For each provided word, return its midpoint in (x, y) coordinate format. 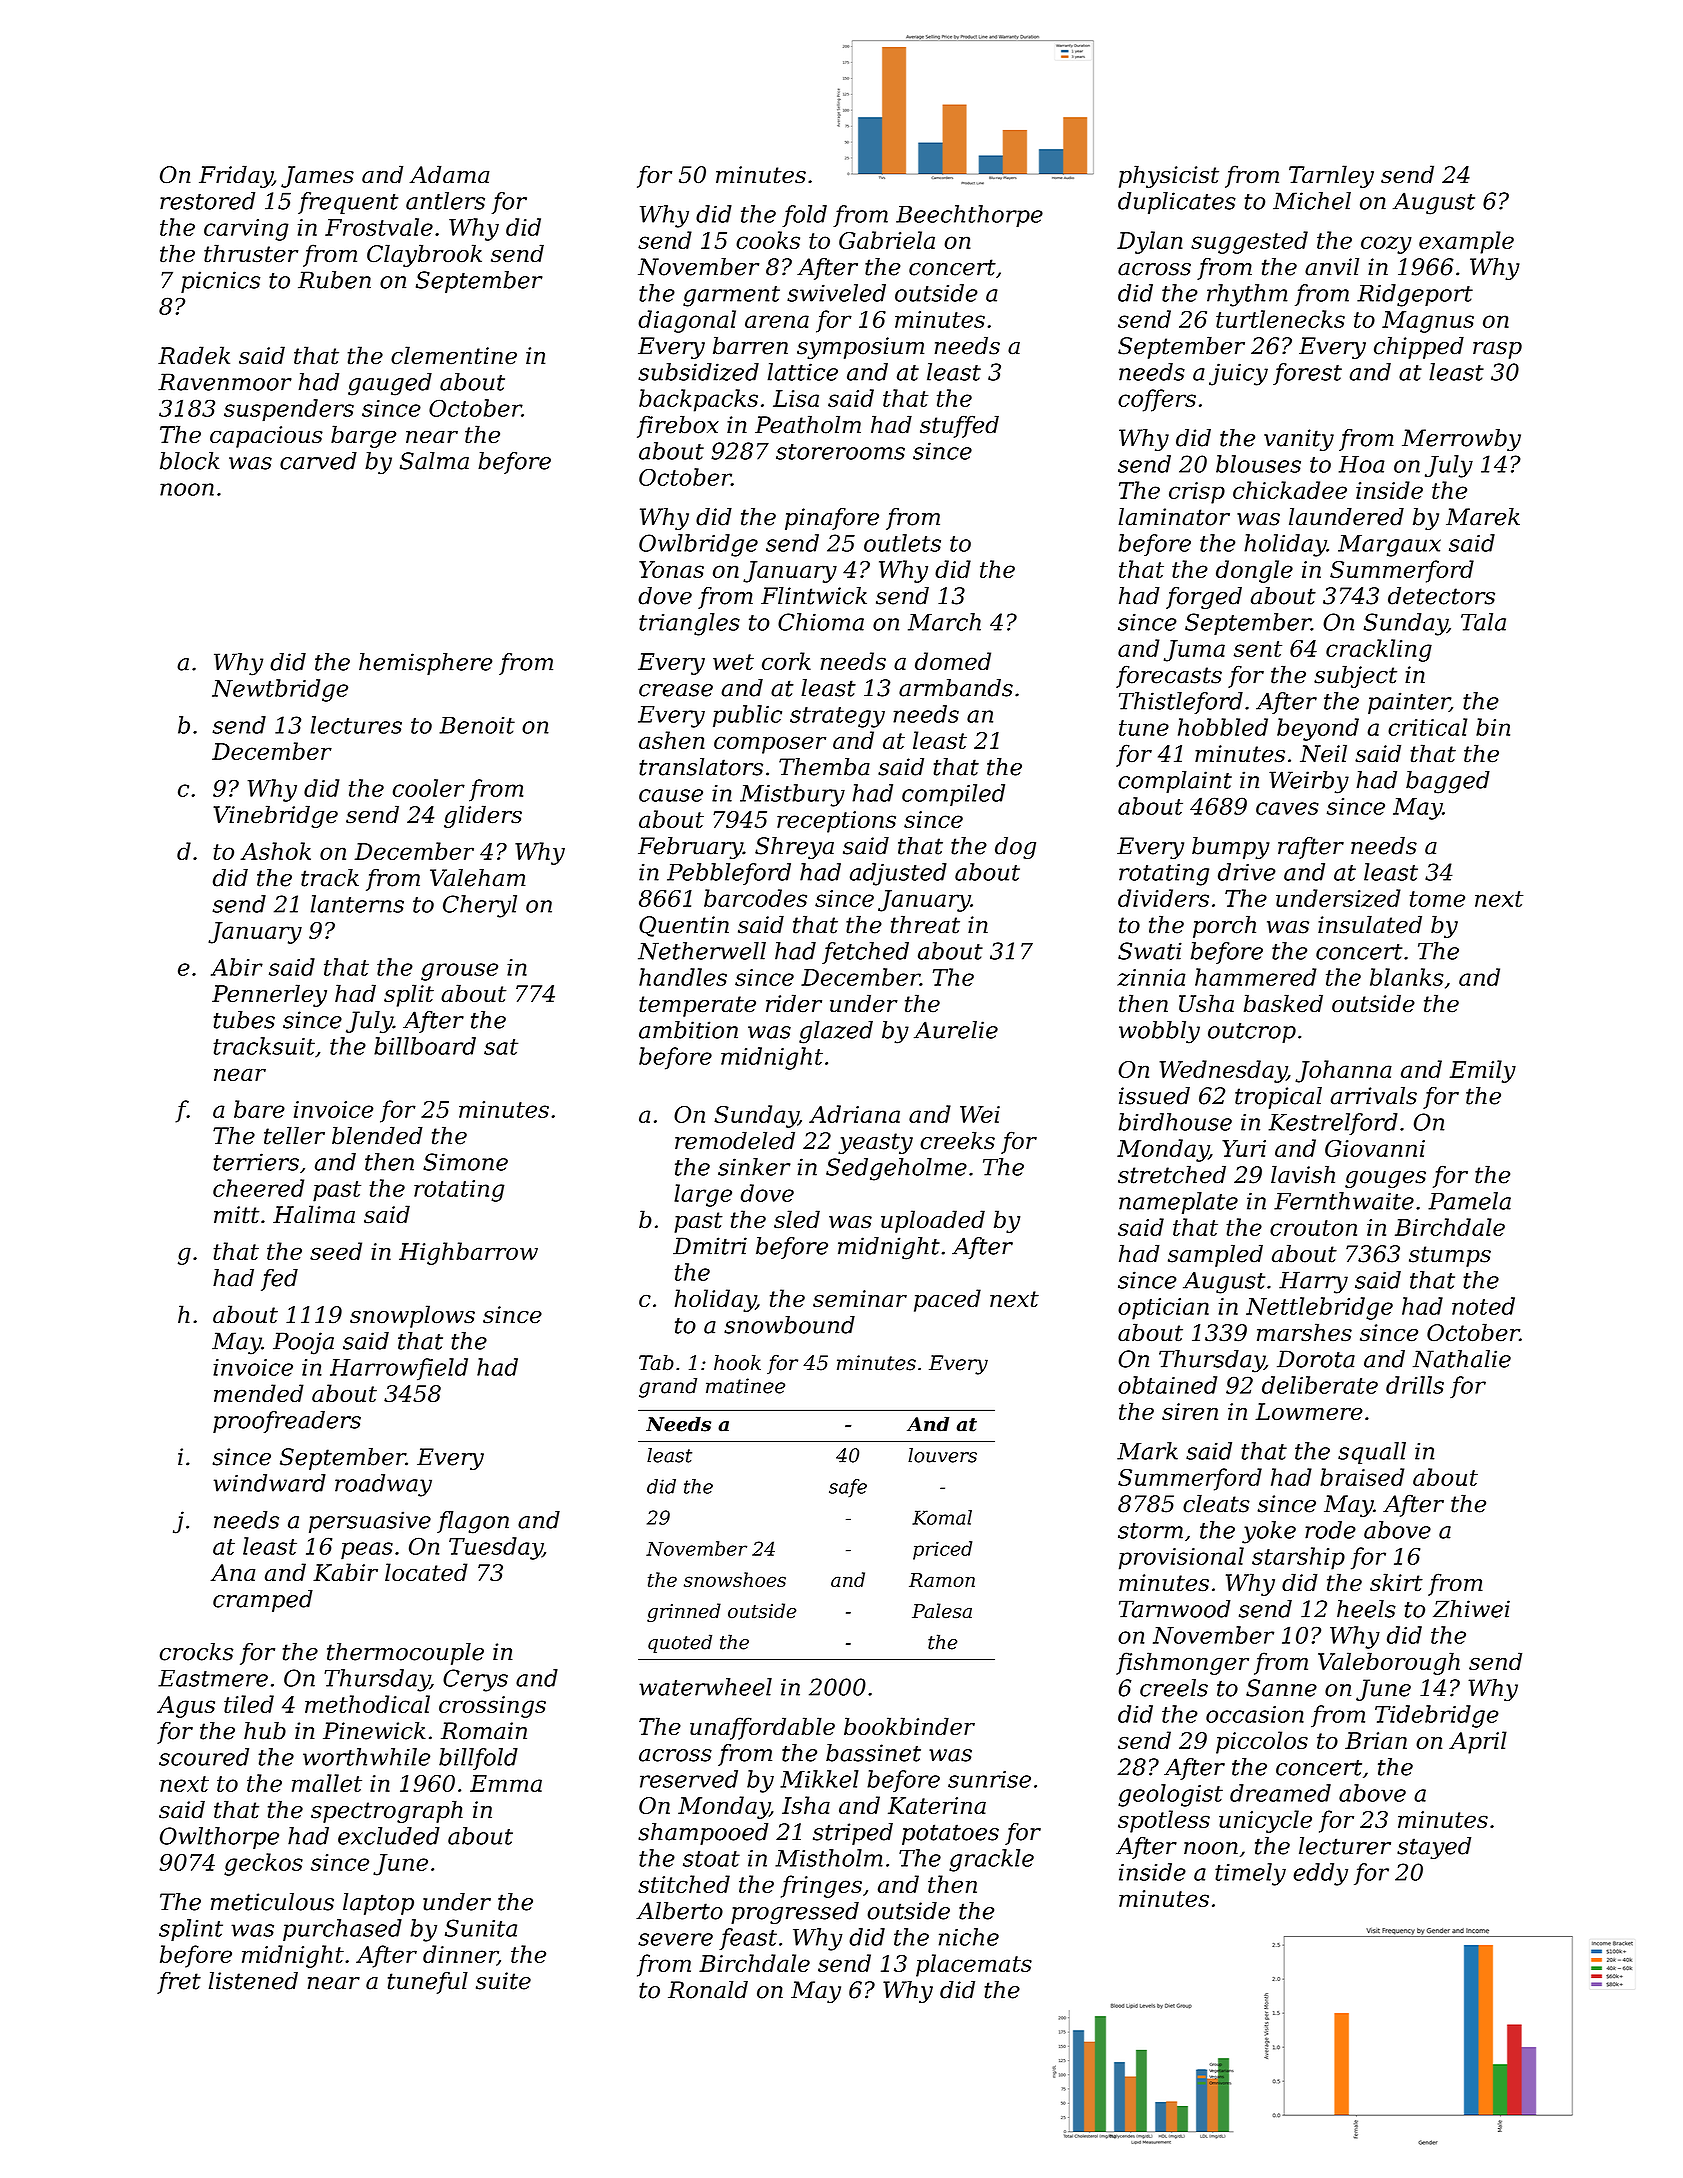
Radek (194, 355)
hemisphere (425, 664)
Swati (1150, 951)
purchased (342, 1930)
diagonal (687, 321)
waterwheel (705, 1687)
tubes (244, 1020)
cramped (263, 1601)
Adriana (854, 1114)
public (747, 716)
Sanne (1281, 1688)
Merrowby (1461, 440)
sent (1258, 649)
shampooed (703, 1834)
